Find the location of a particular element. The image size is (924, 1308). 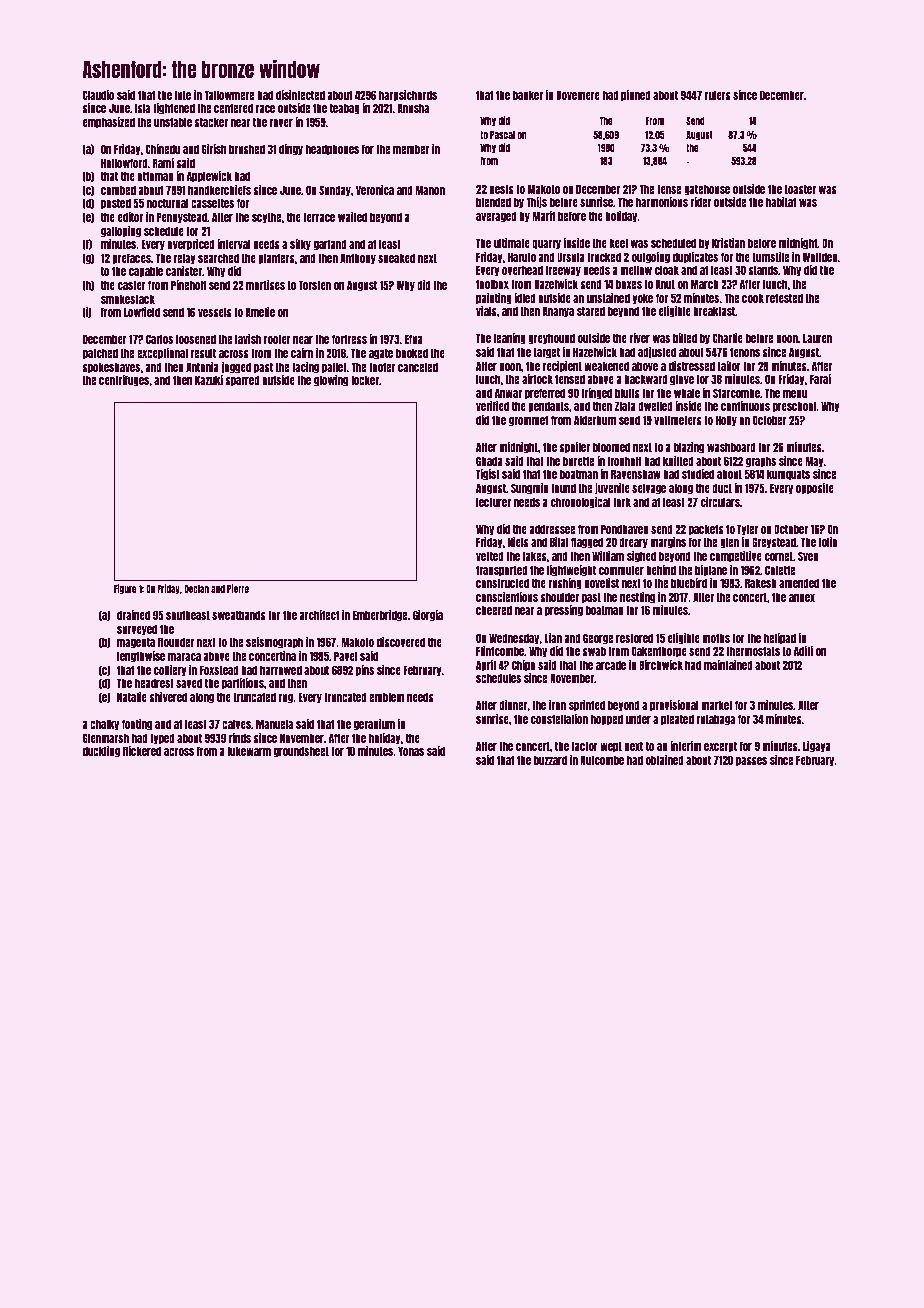

pinned is located at coordinates (636, 96).
